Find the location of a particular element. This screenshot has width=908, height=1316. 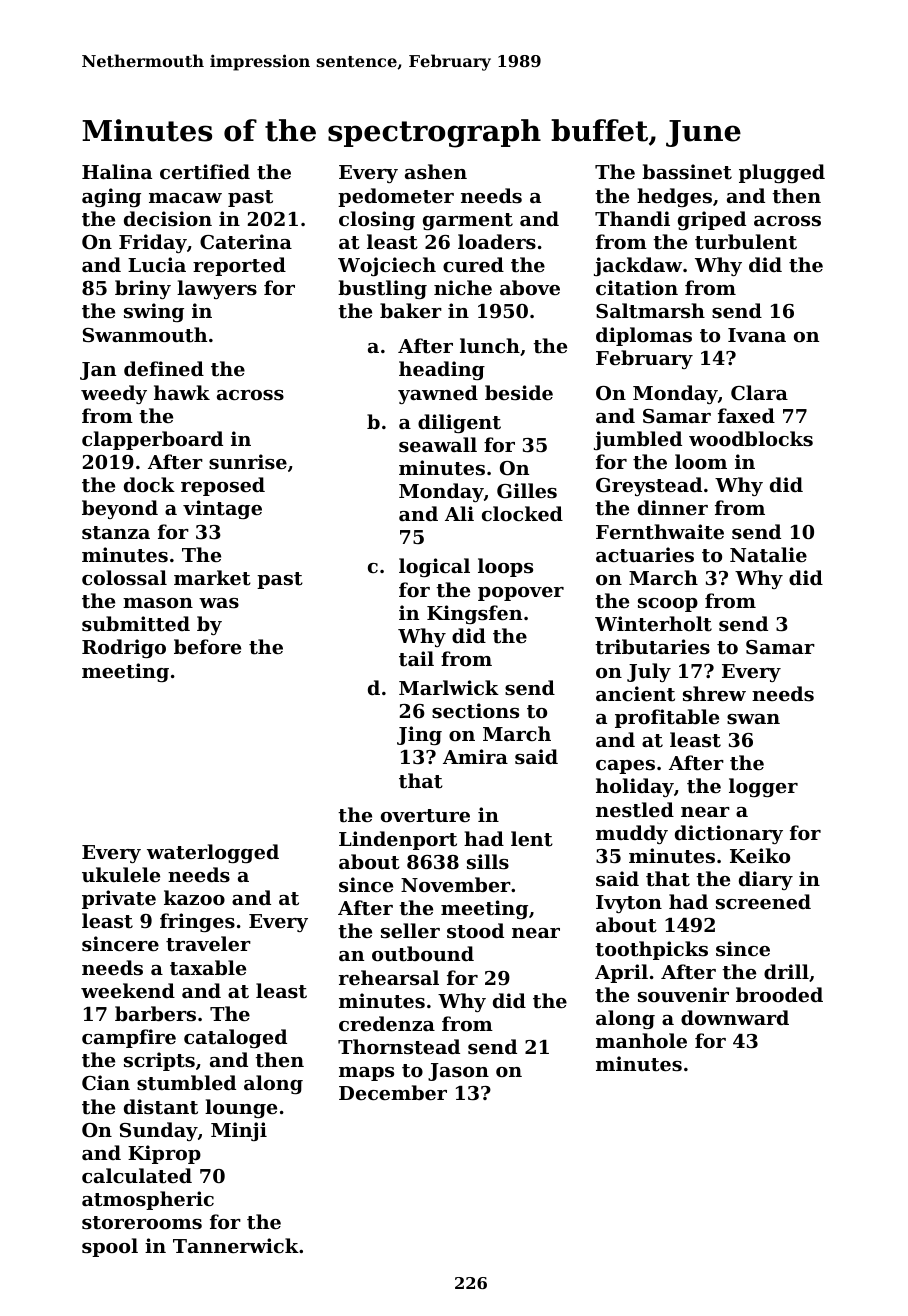

brooded is located at coordinates (779, 994).
